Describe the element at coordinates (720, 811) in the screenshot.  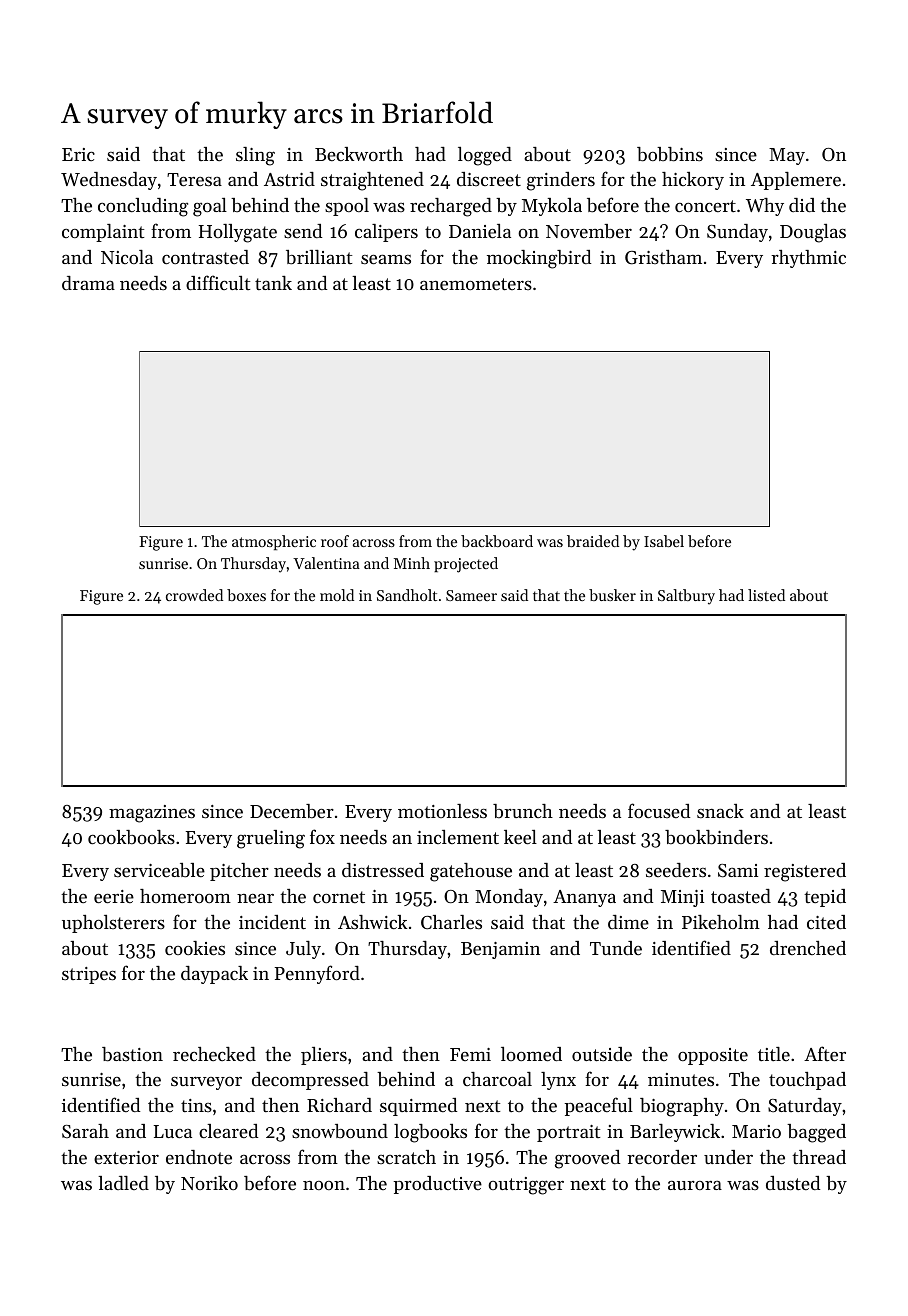
I see `snack` at that location.
